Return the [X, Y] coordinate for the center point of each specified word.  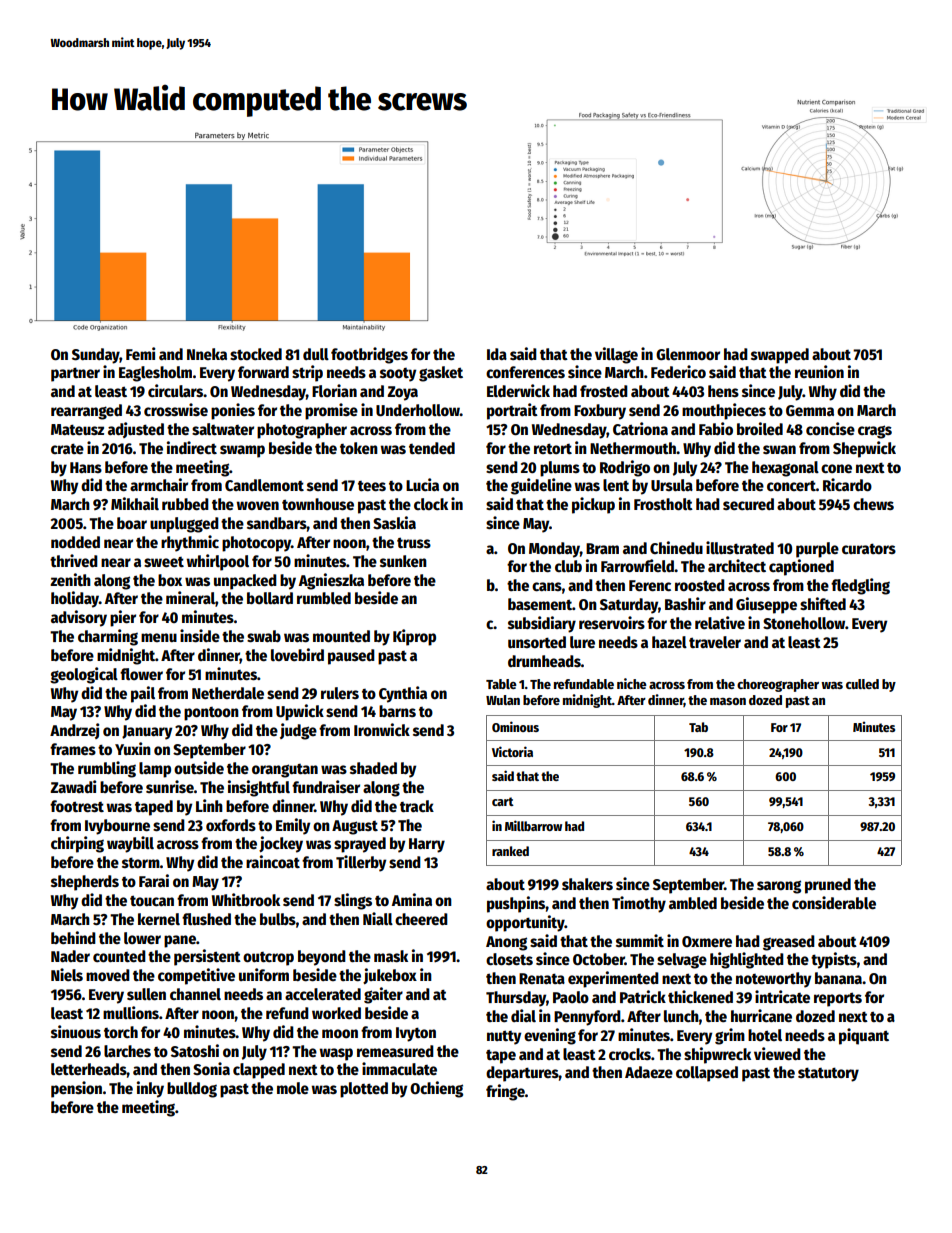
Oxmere [707, 942]
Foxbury [600, 412]
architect [737, 566]
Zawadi [73, 786]
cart [503, 801]
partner [75, 374]
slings [353, 901]
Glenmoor [688, 354]
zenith [70, 579]
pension [76, 1089]
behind [73, 937]
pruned [828, 886]
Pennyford [587, 1018]
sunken [403, 561]
